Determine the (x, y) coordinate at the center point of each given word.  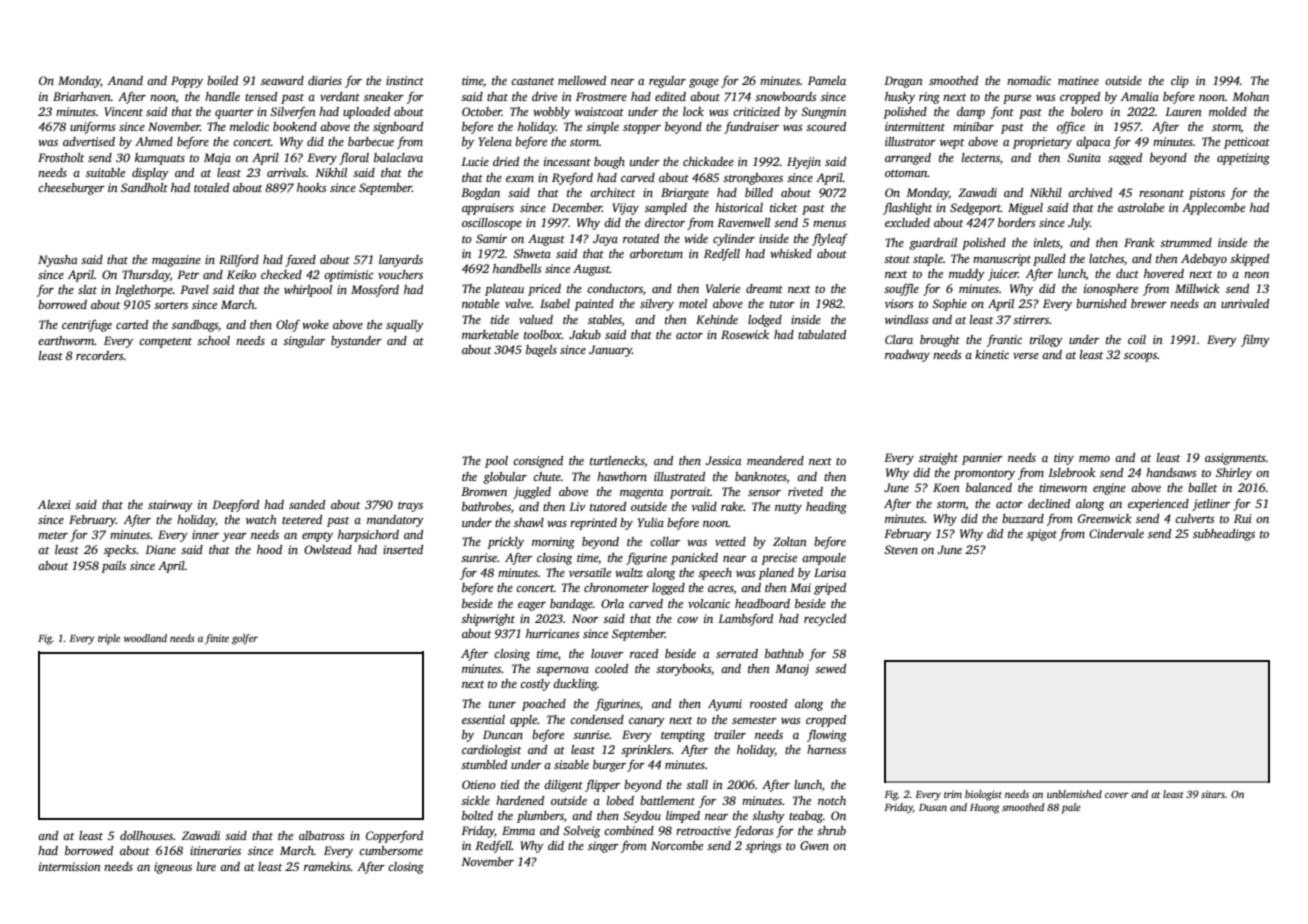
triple (109, 639)
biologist (983, 795)
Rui (1243, 518)
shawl (529, 522)
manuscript (1002, 260)
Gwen (814, 845)
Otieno (479, 784)
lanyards (401, 261)
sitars (1213, 794)
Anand (125, 80)
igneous (173, 868)
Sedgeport (975, 209)
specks (120, 551)
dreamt (764, 288)
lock (693, 111)
